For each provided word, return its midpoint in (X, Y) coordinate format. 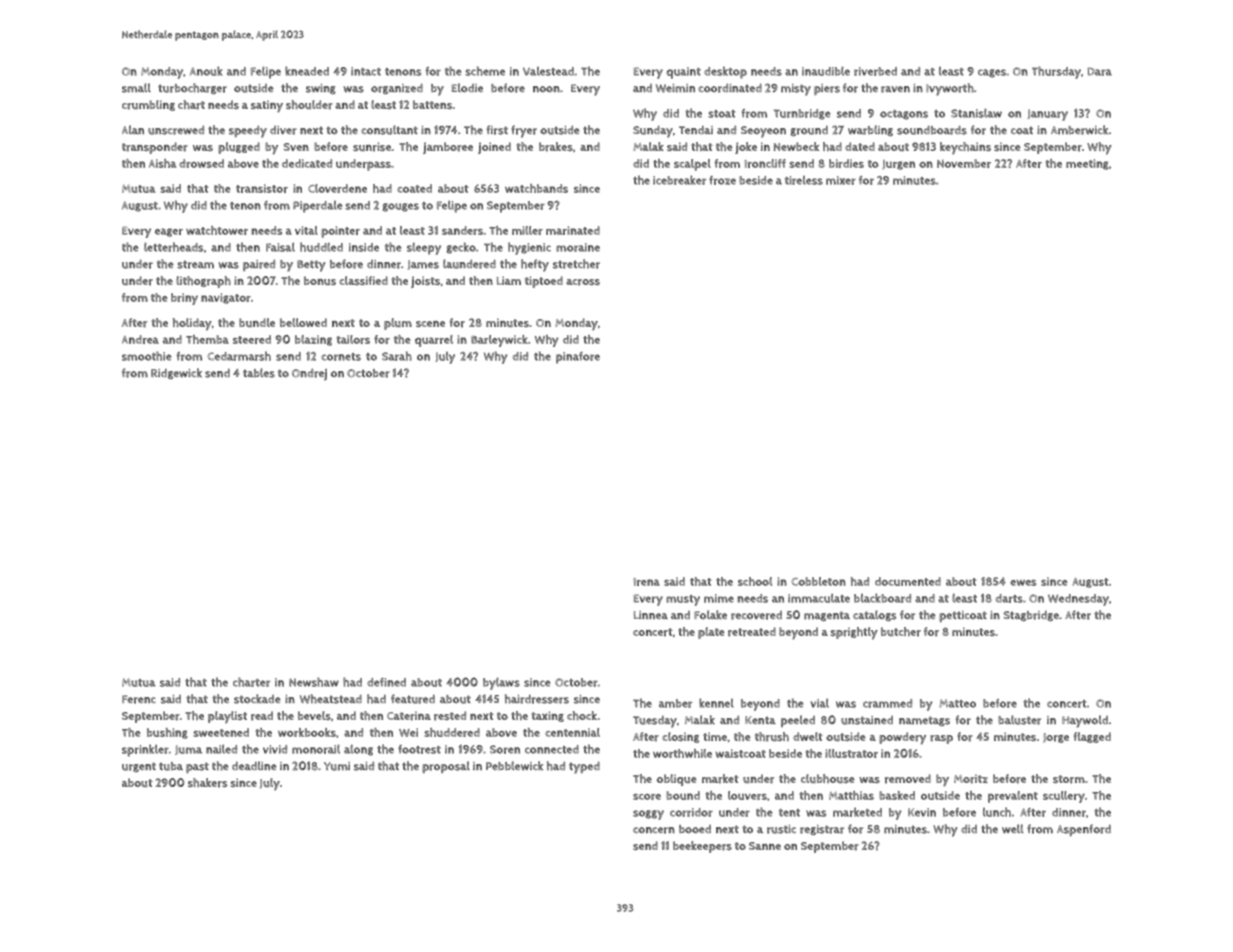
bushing (167, 733)
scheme (485, 71)
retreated (752, 632)
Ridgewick (176, 373)
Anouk (206, 71)
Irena (647, 582)
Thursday (1056, 72)
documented (908, 581)
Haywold (1085, 721)
